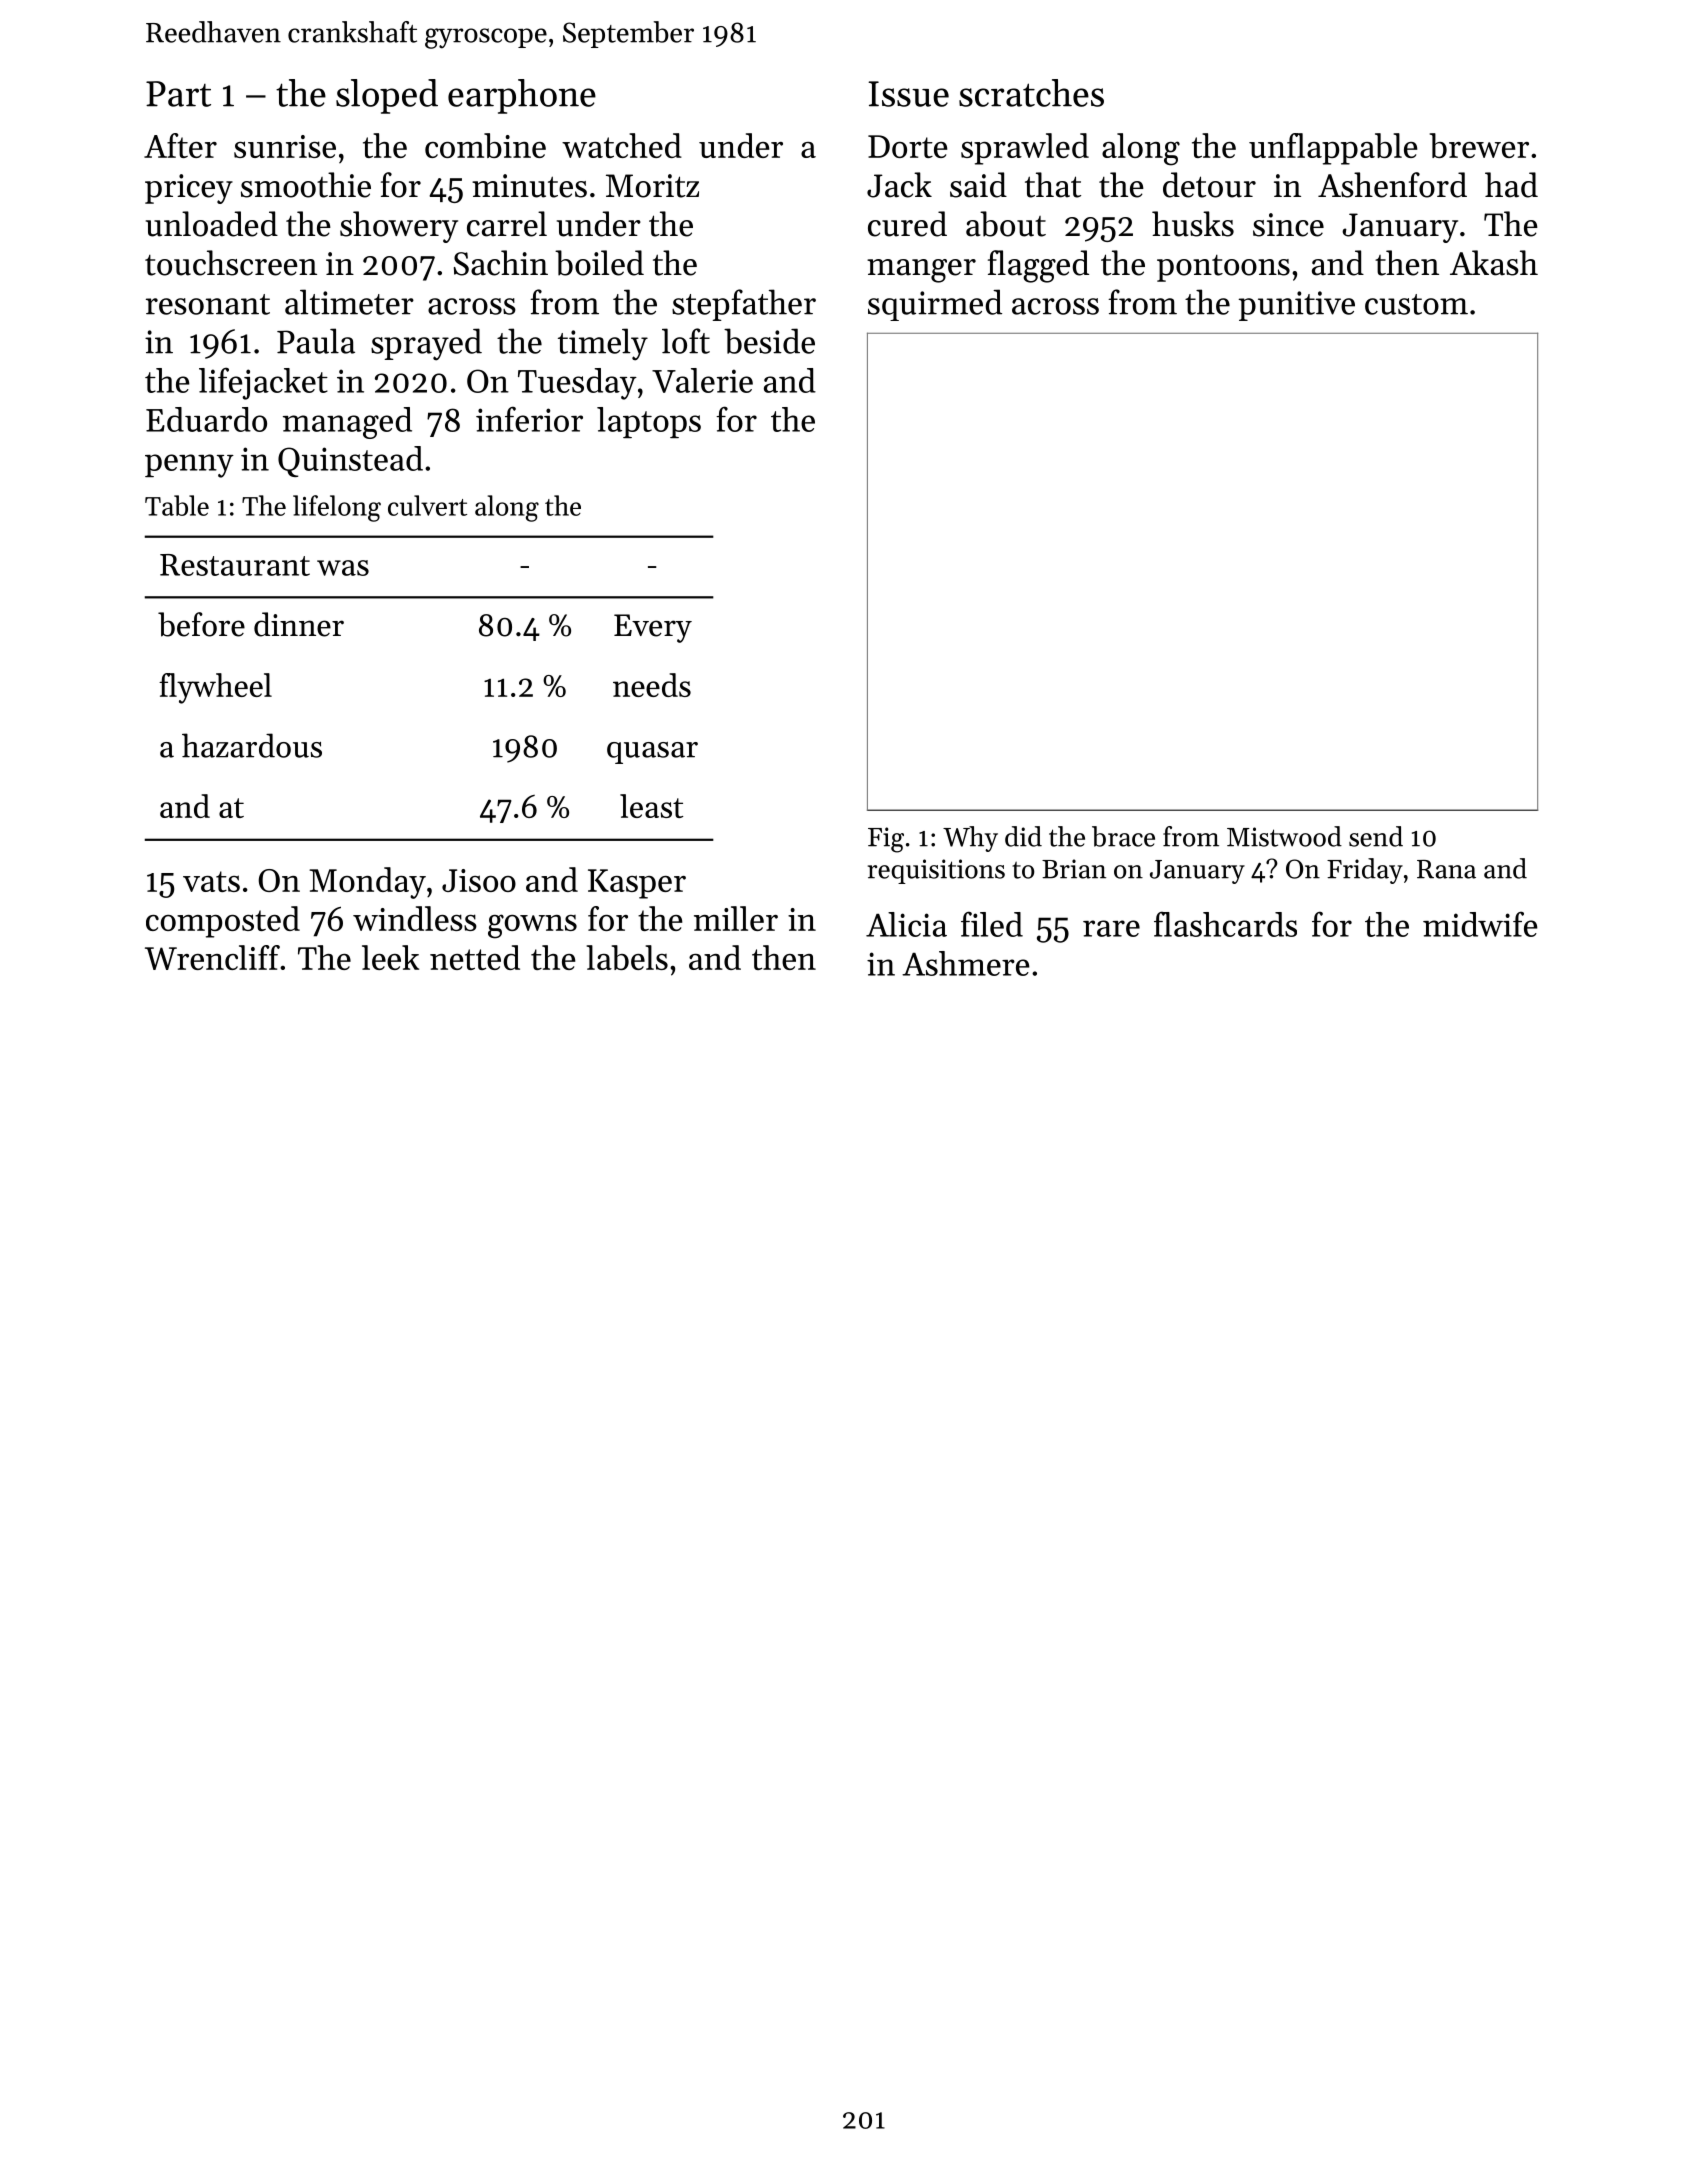 The width and height of the image is (1683, 2178). Describe the element at coordinates (1376, 836) in the image. I see `send` at that location.
